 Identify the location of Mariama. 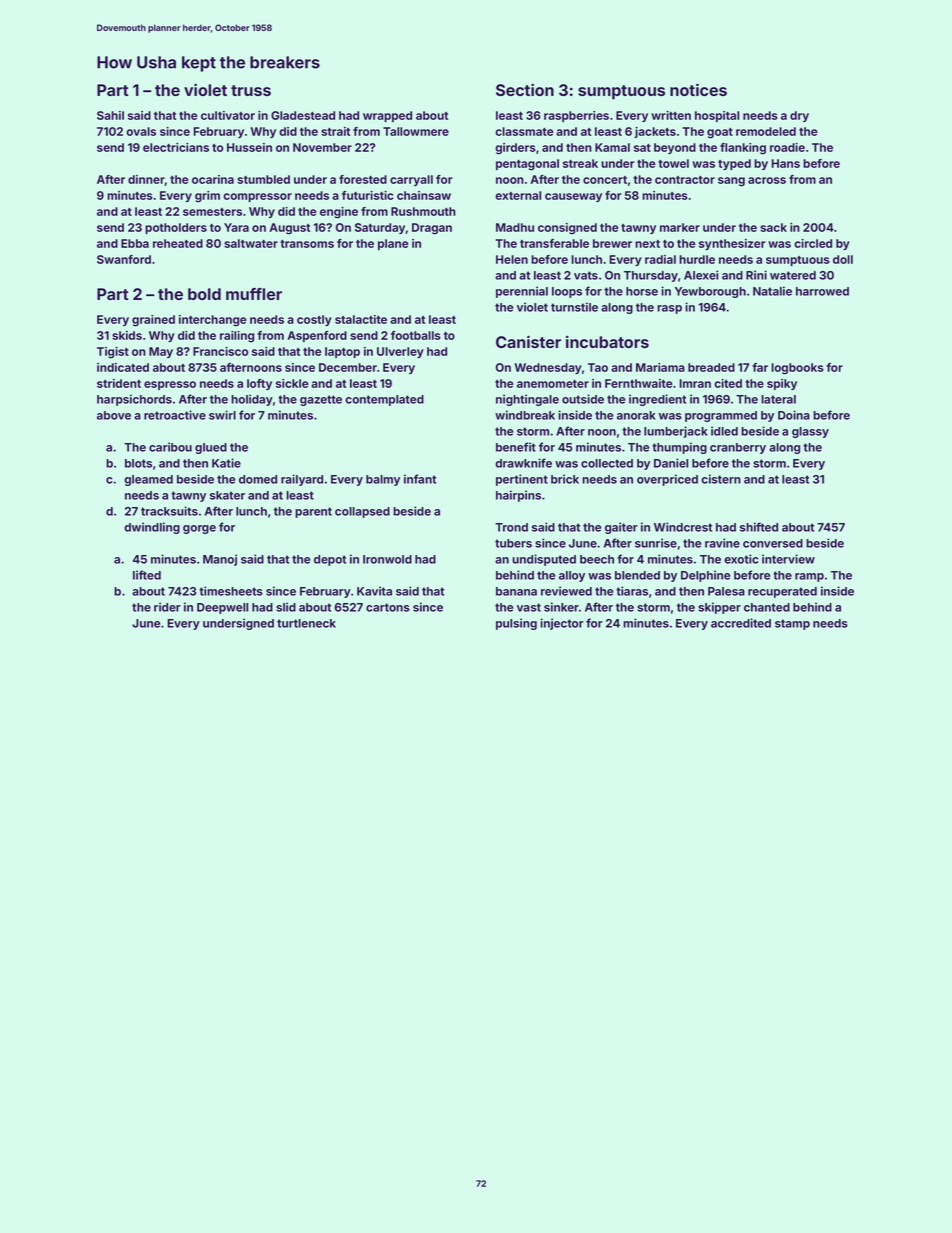
(660, 367).
